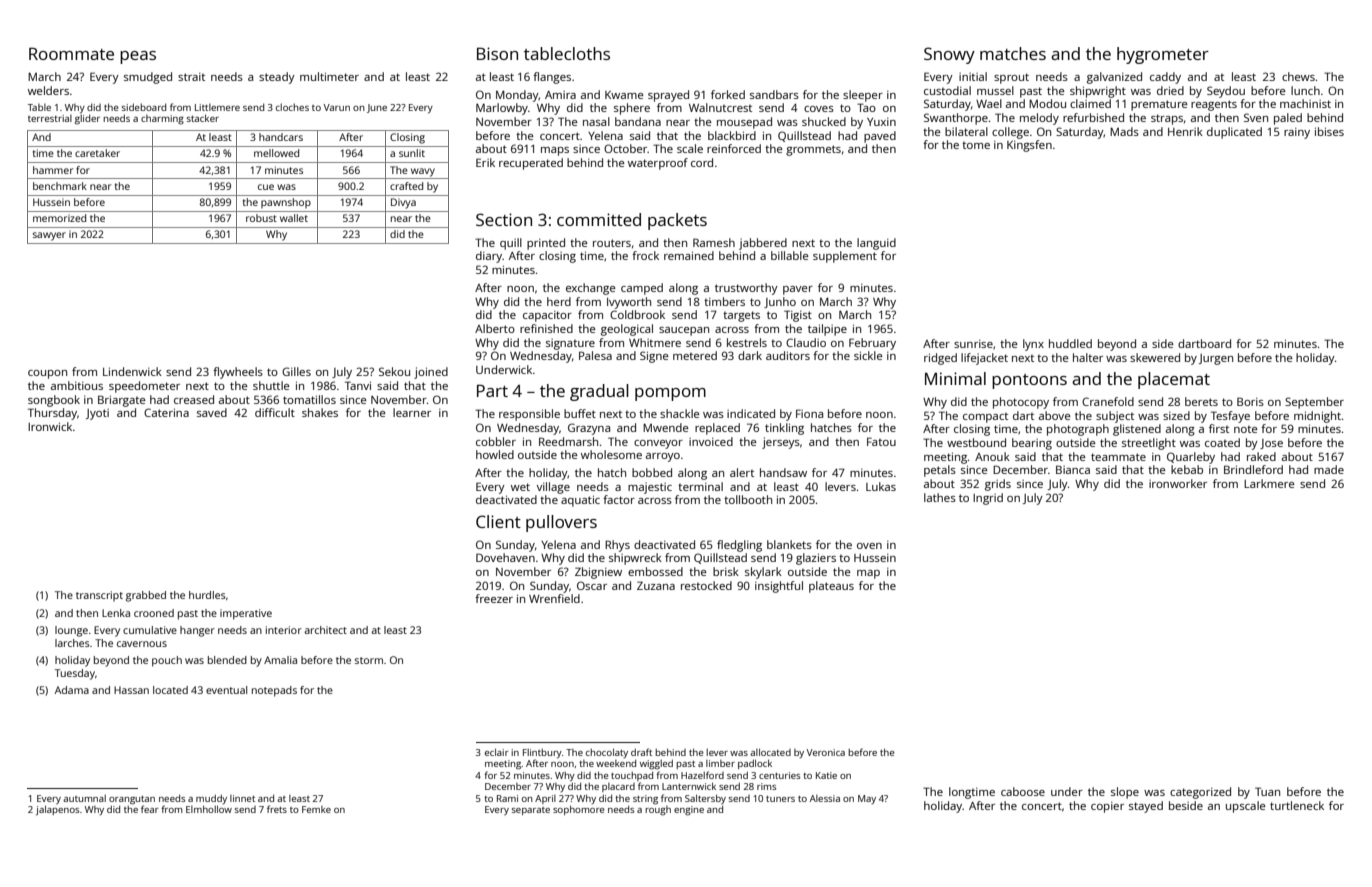 This image has width=1372, height=887. I want to click on skewered, so click(1155, 357).
